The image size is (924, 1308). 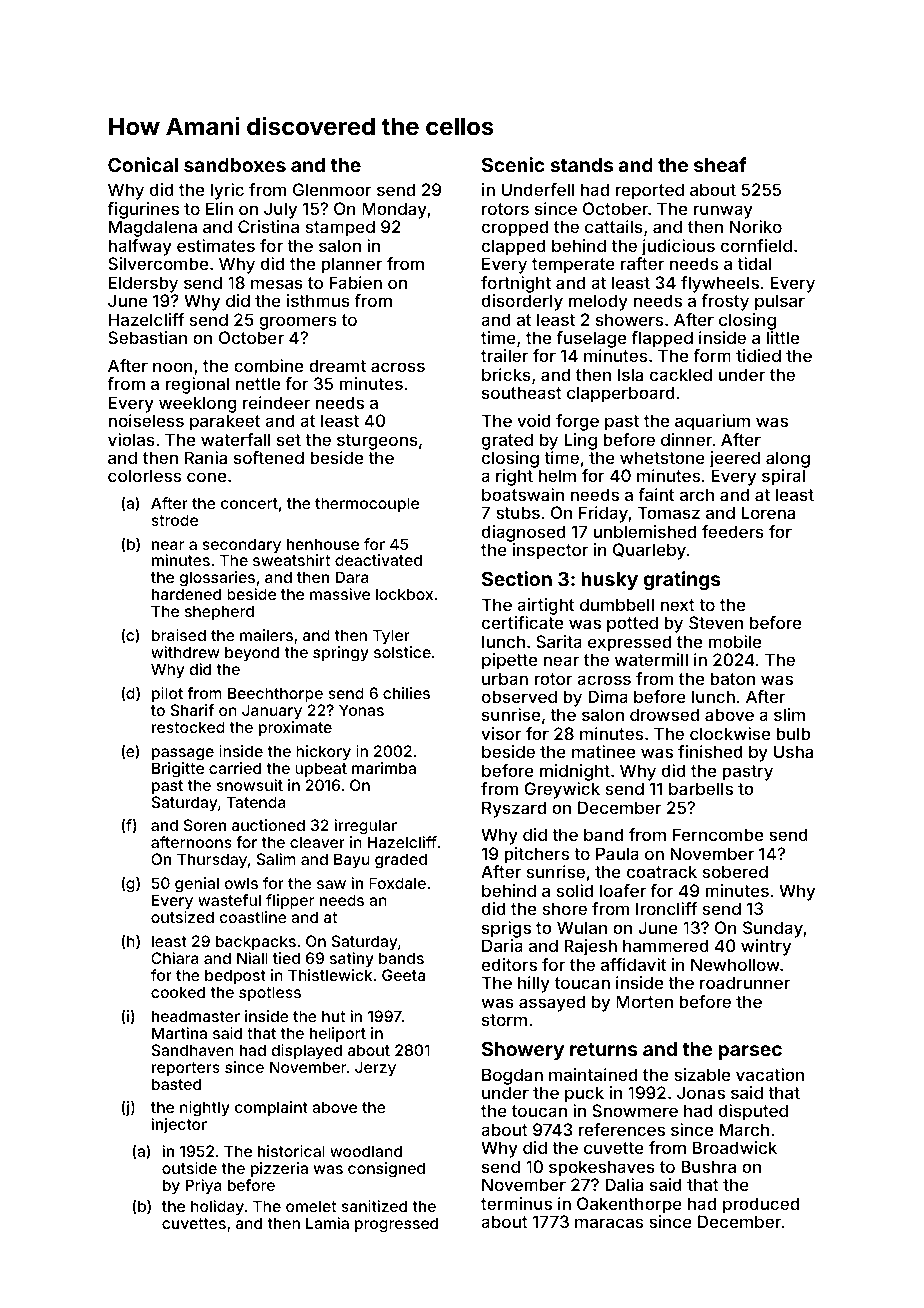 I want to click on Martina, so click(x=179, y=1033).
